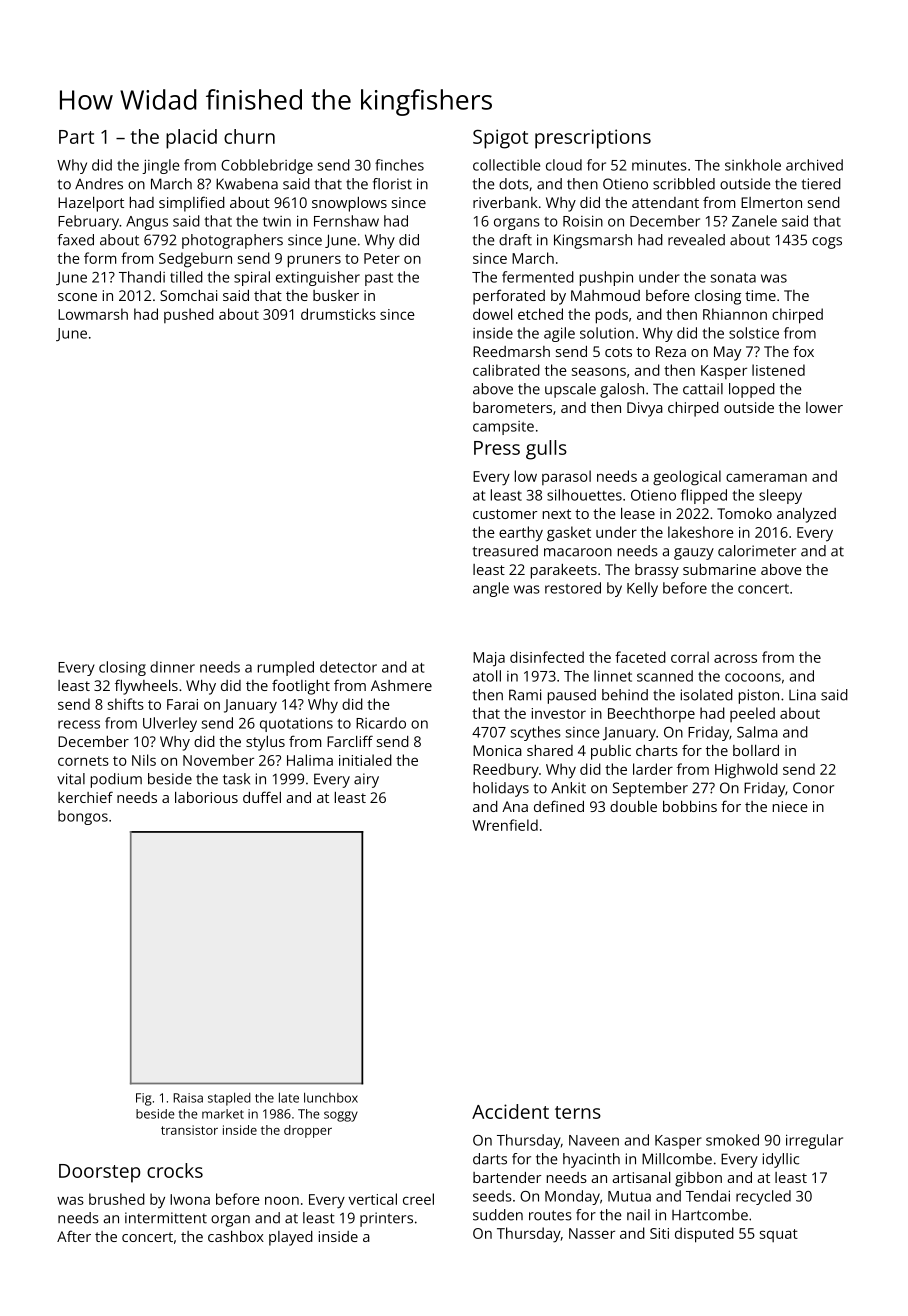 This document has width=908, height=1316. What do you see at coordinates (803, 351) in the document?
I see `fox` at bounding box center [803, 351].
